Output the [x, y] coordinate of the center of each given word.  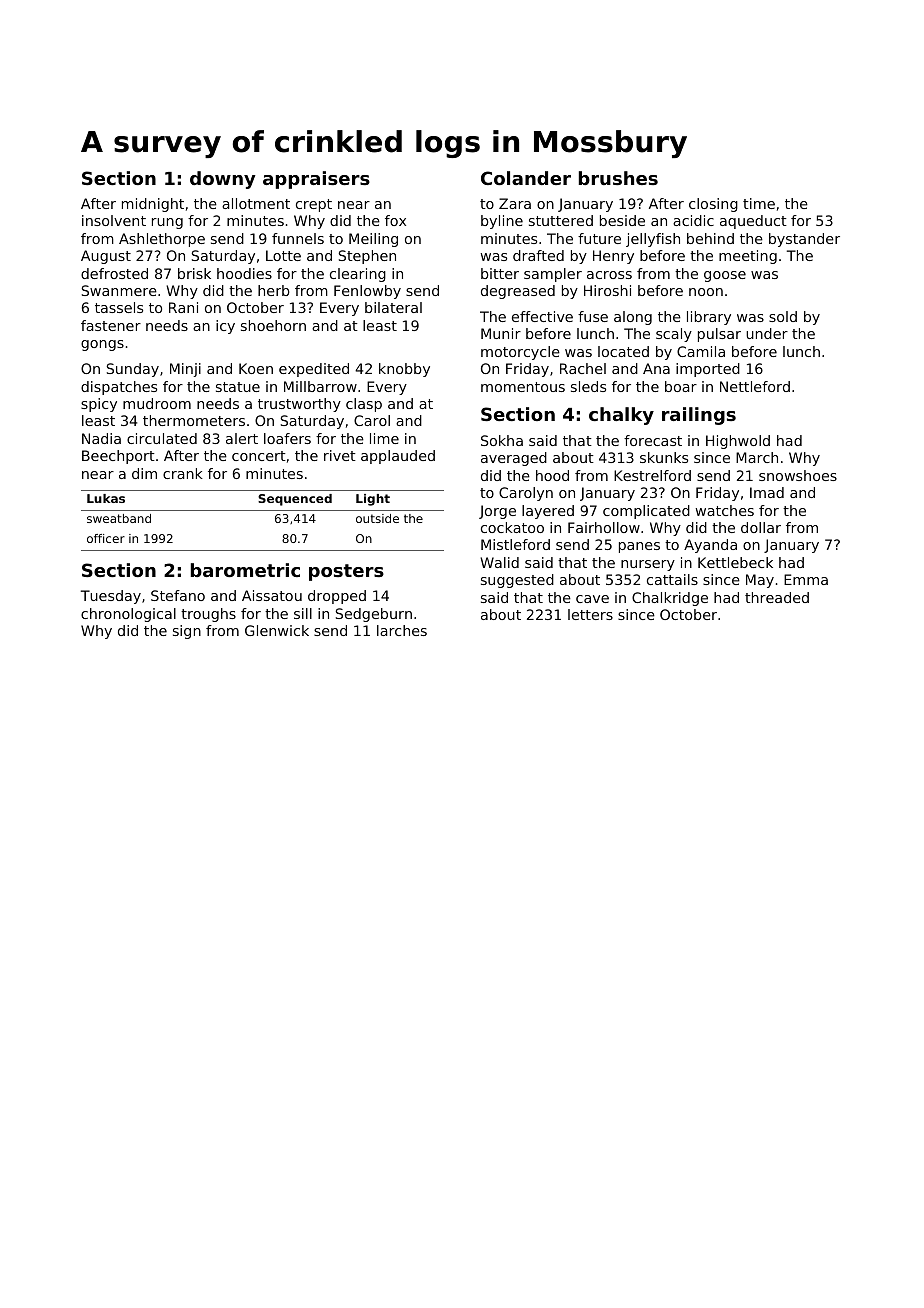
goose [725, 276]
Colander [526, 178]
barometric [245, 570]
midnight [153, 205]
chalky [621, 416]
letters [590, 614]
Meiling [373, 240]
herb [274, 290]
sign [187, 632]
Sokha [502, 440]
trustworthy [299, 405]
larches [402, 630]
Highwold [738, 442]
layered [548, 512]
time [759, 203]
